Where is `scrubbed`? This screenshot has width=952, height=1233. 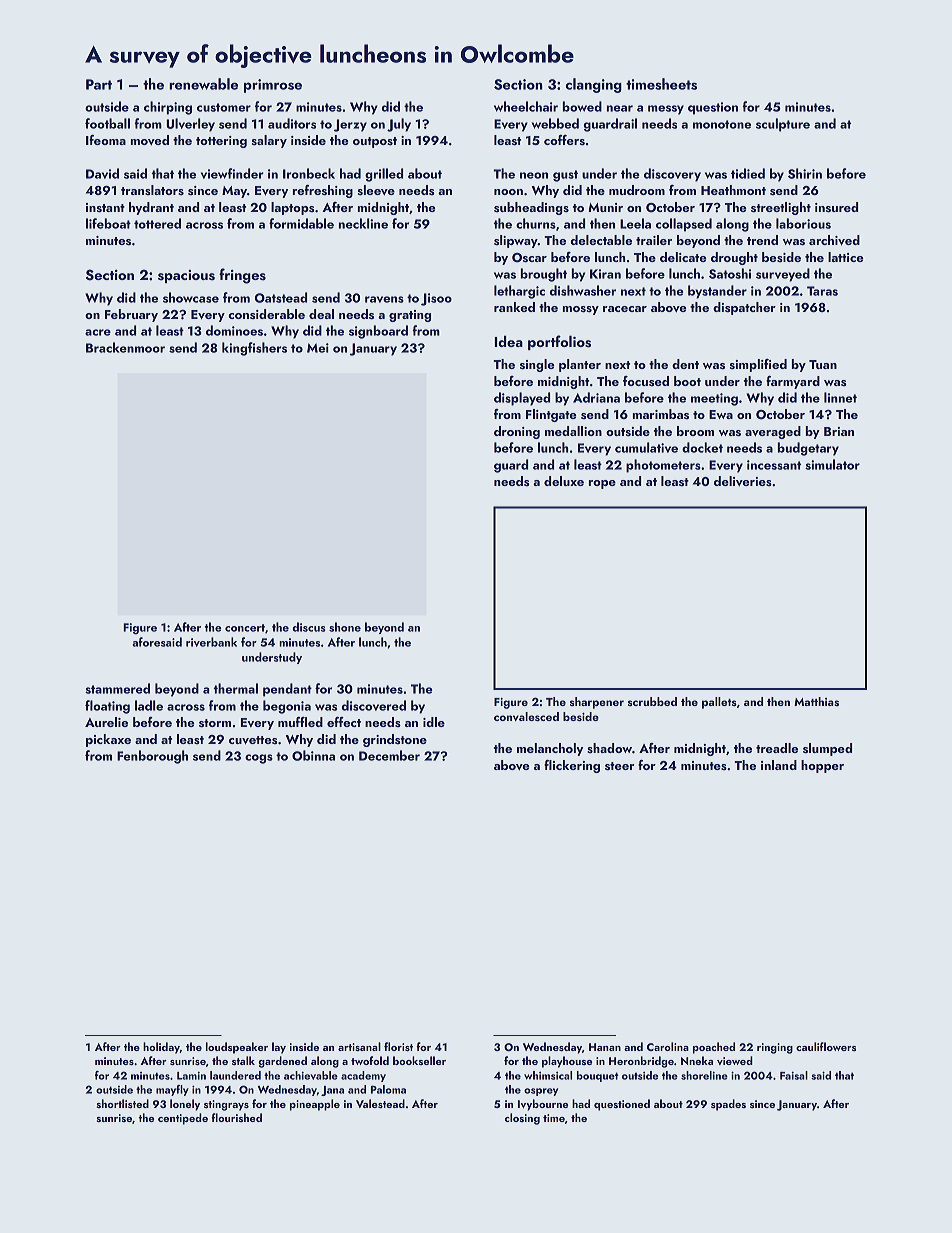
scrubbed is located at coordinates (652, 701).
